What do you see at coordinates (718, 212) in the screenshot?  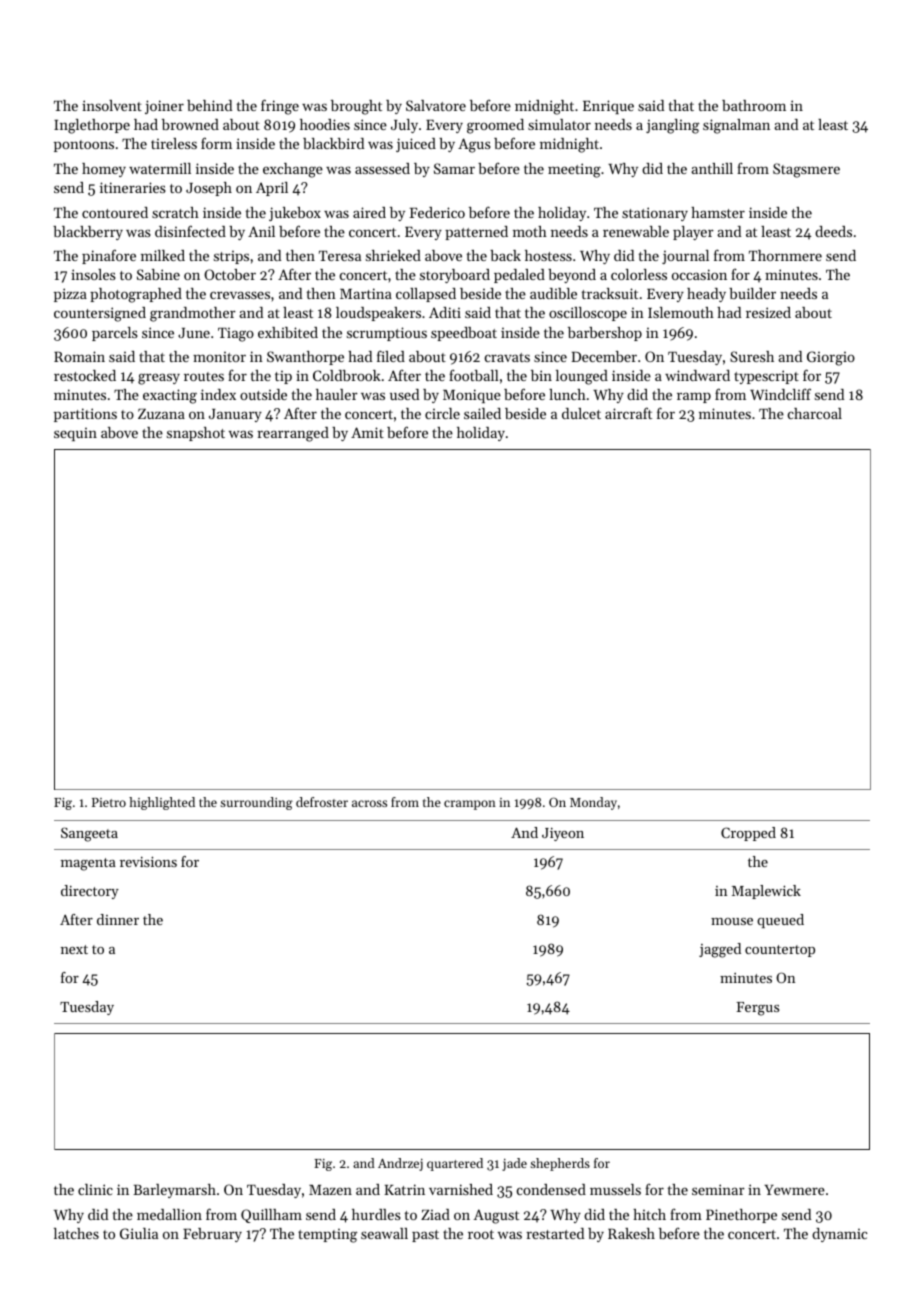 I see `hamster` at bounding box center [718, 212].
